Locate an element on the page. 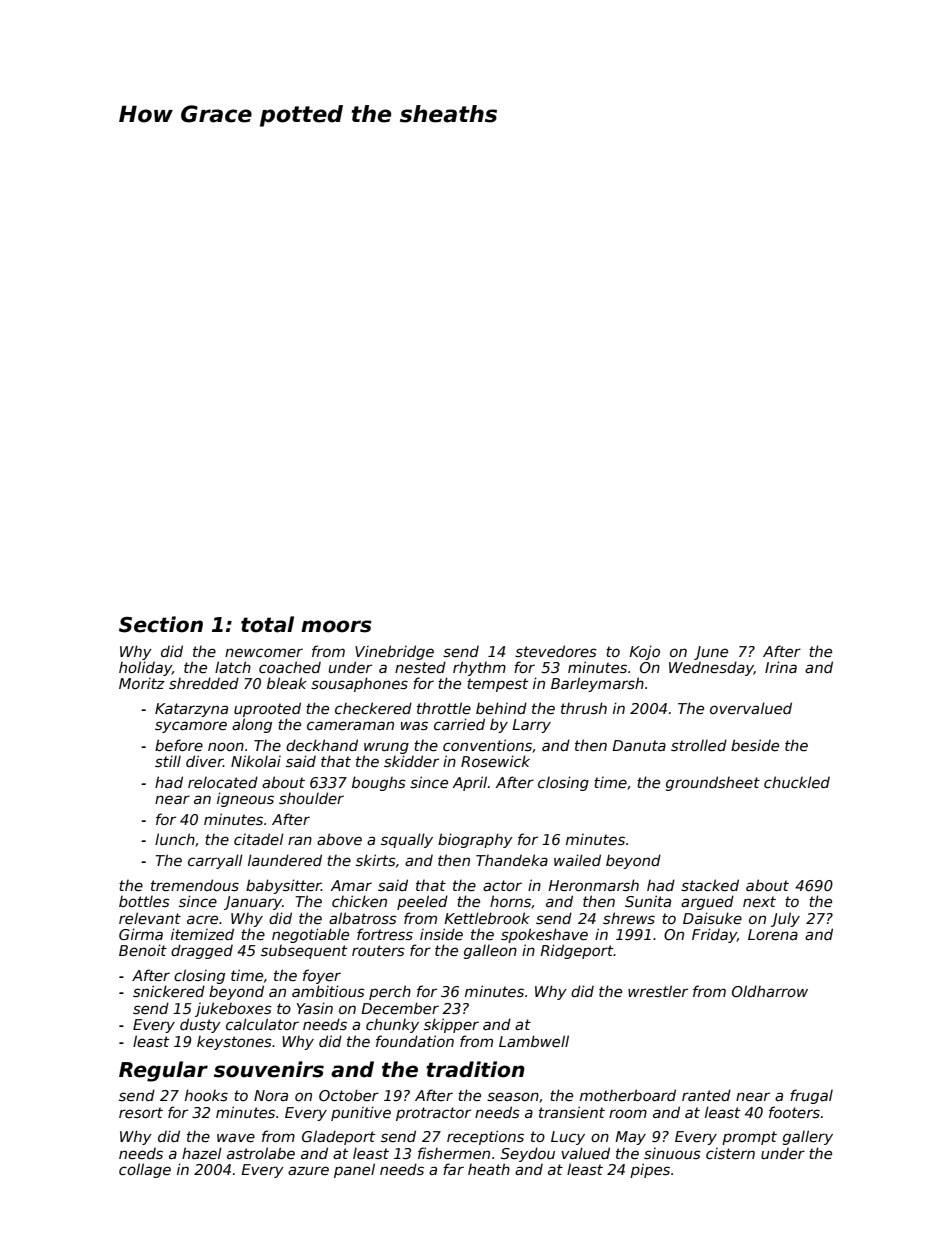 This page has height=1233, width=952. Section is located at coordinates (161, 624).
